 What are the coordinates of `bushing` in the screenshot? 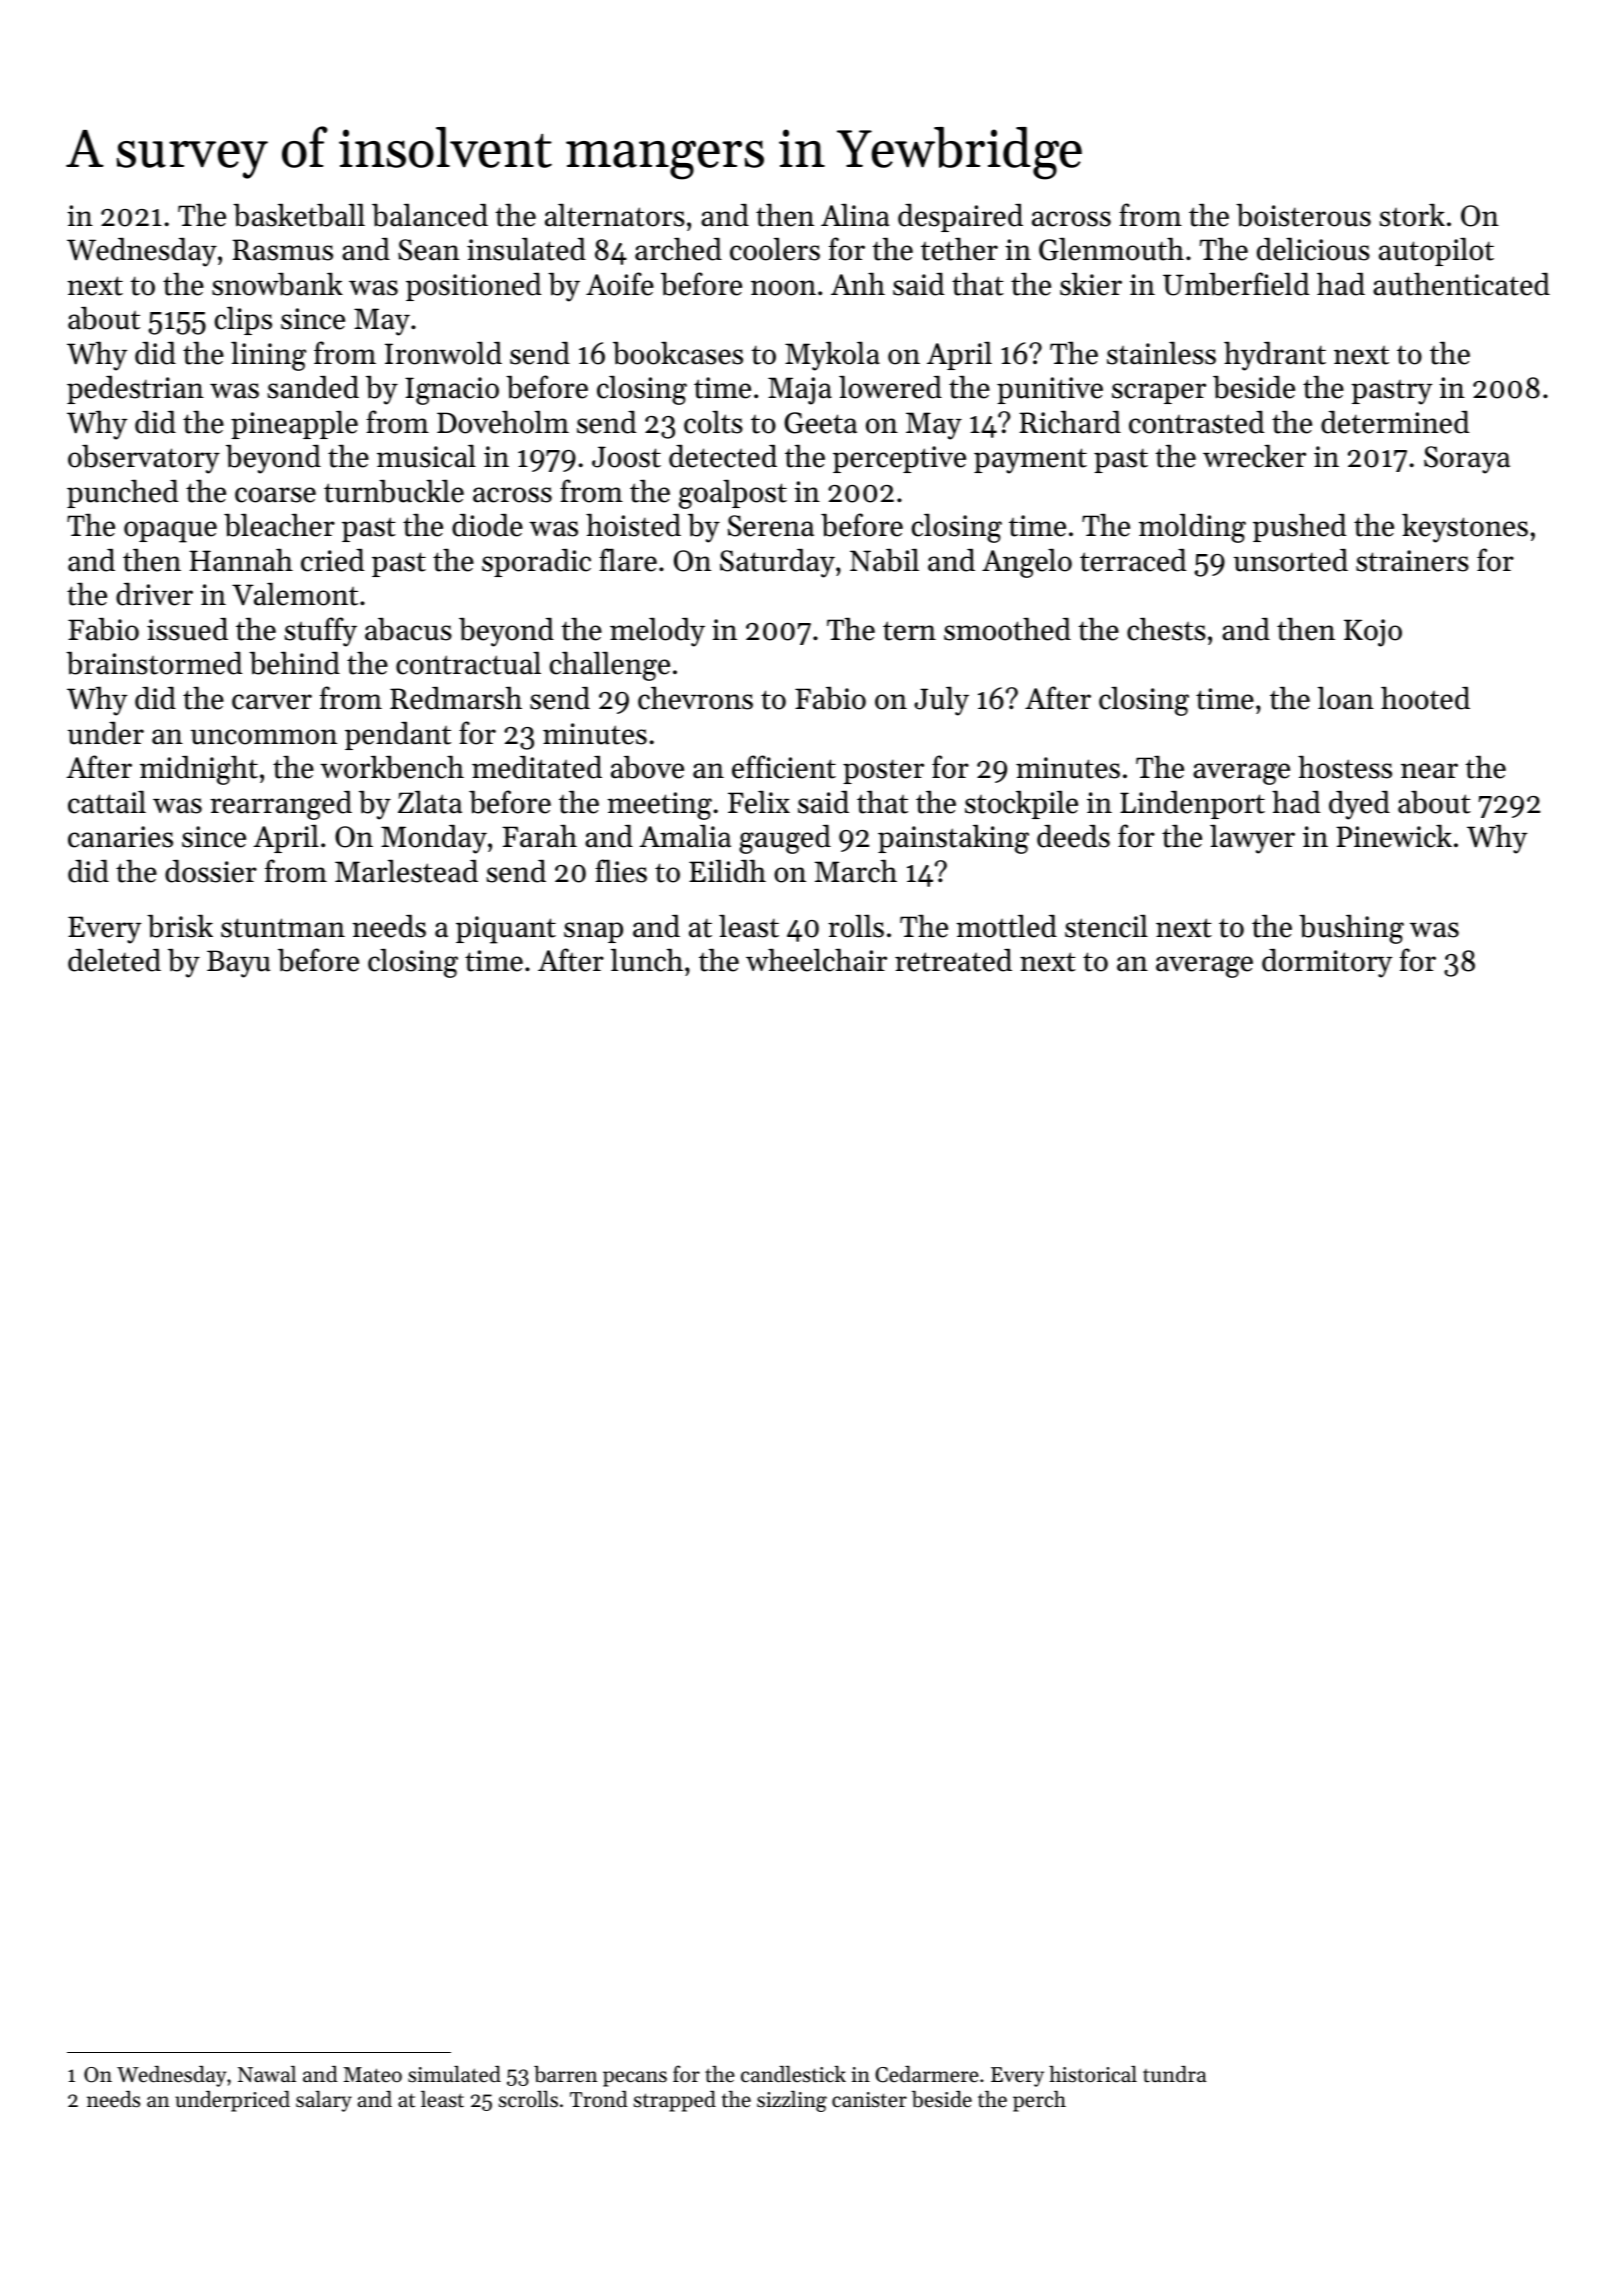 It's located at (1351, 929).
